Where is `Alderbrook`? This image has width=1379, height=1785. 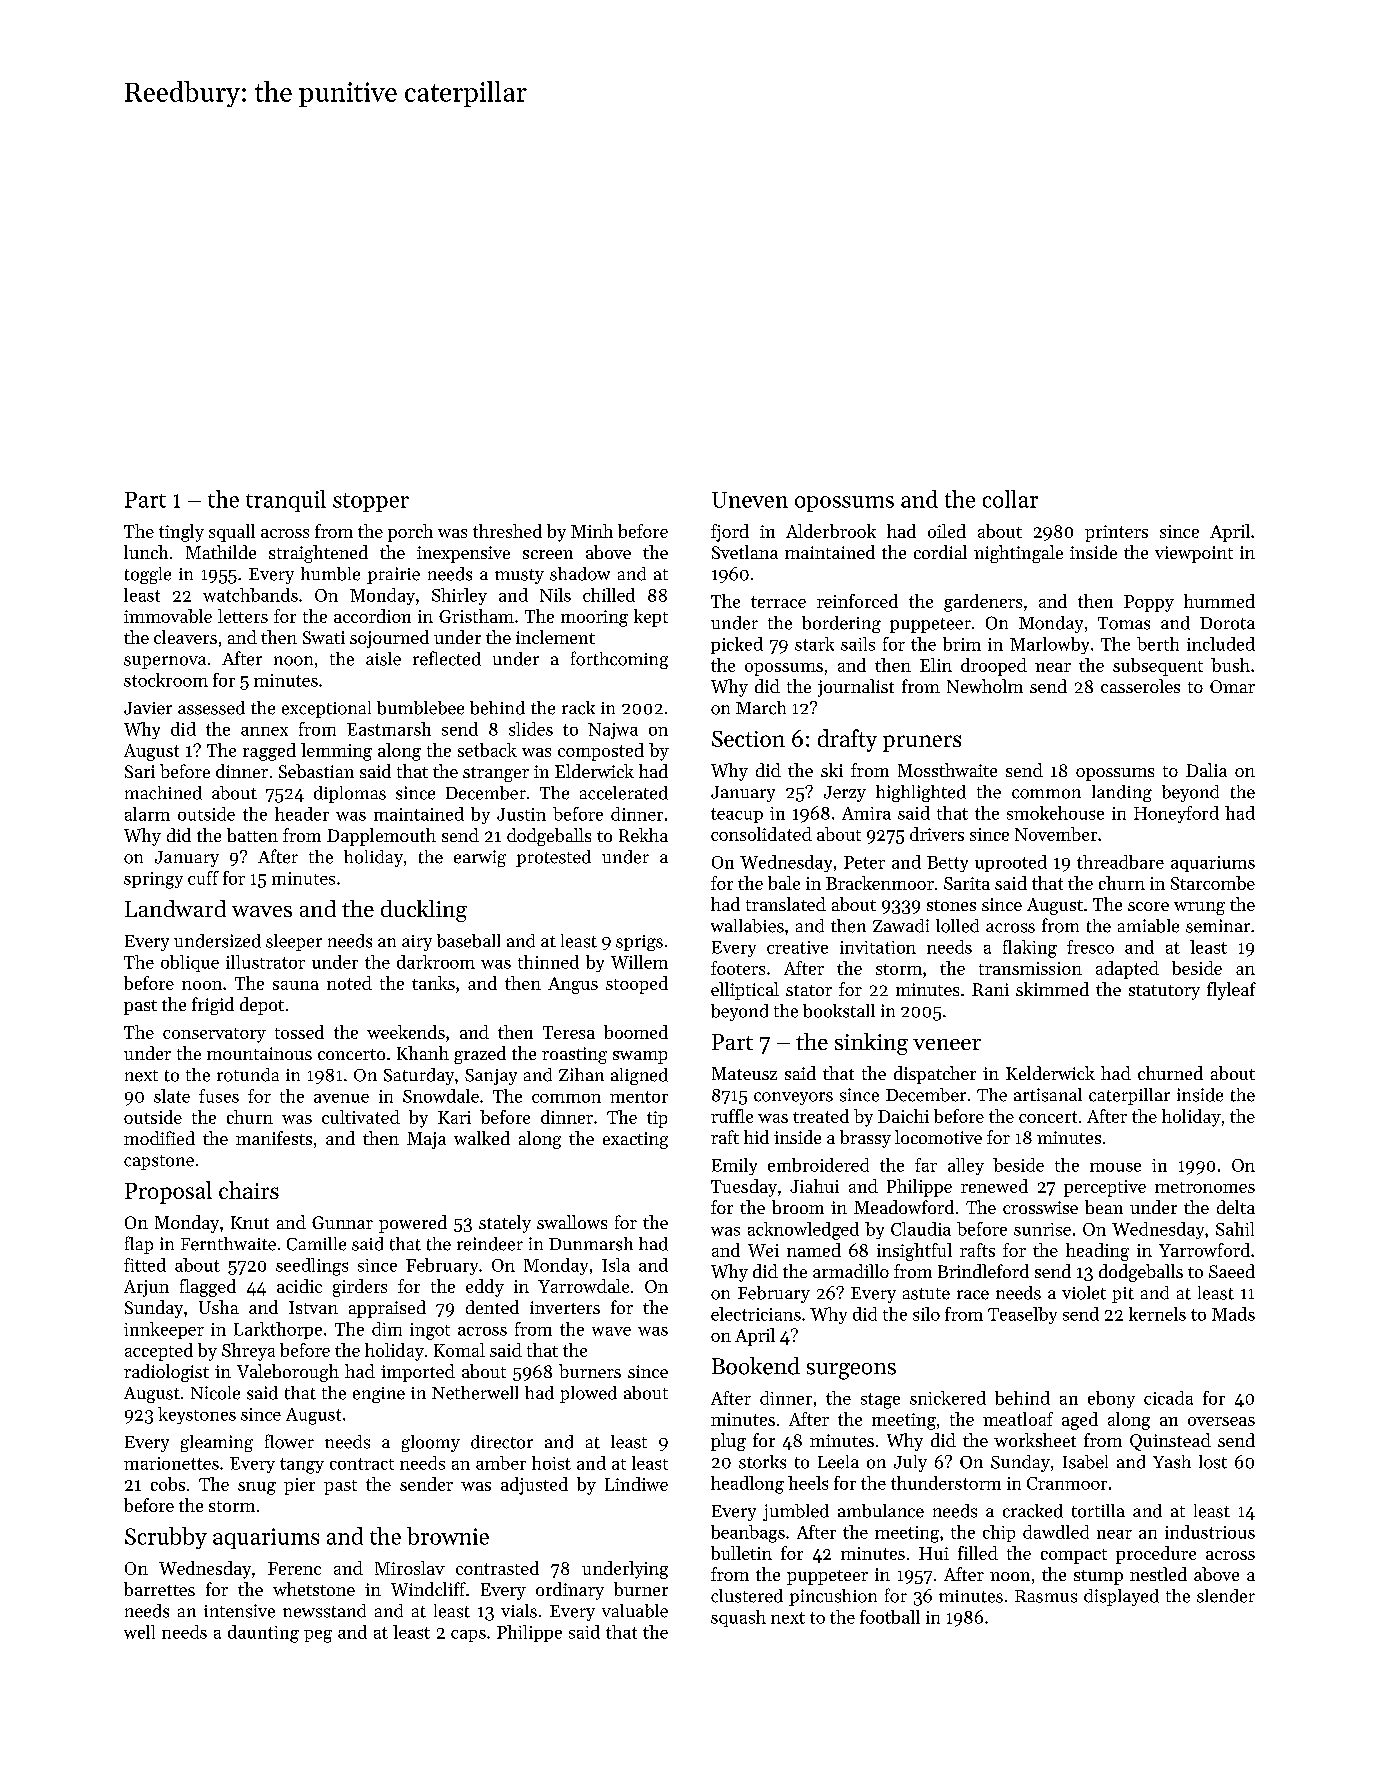
Alderbrook is located at coordinates (831, 531).
